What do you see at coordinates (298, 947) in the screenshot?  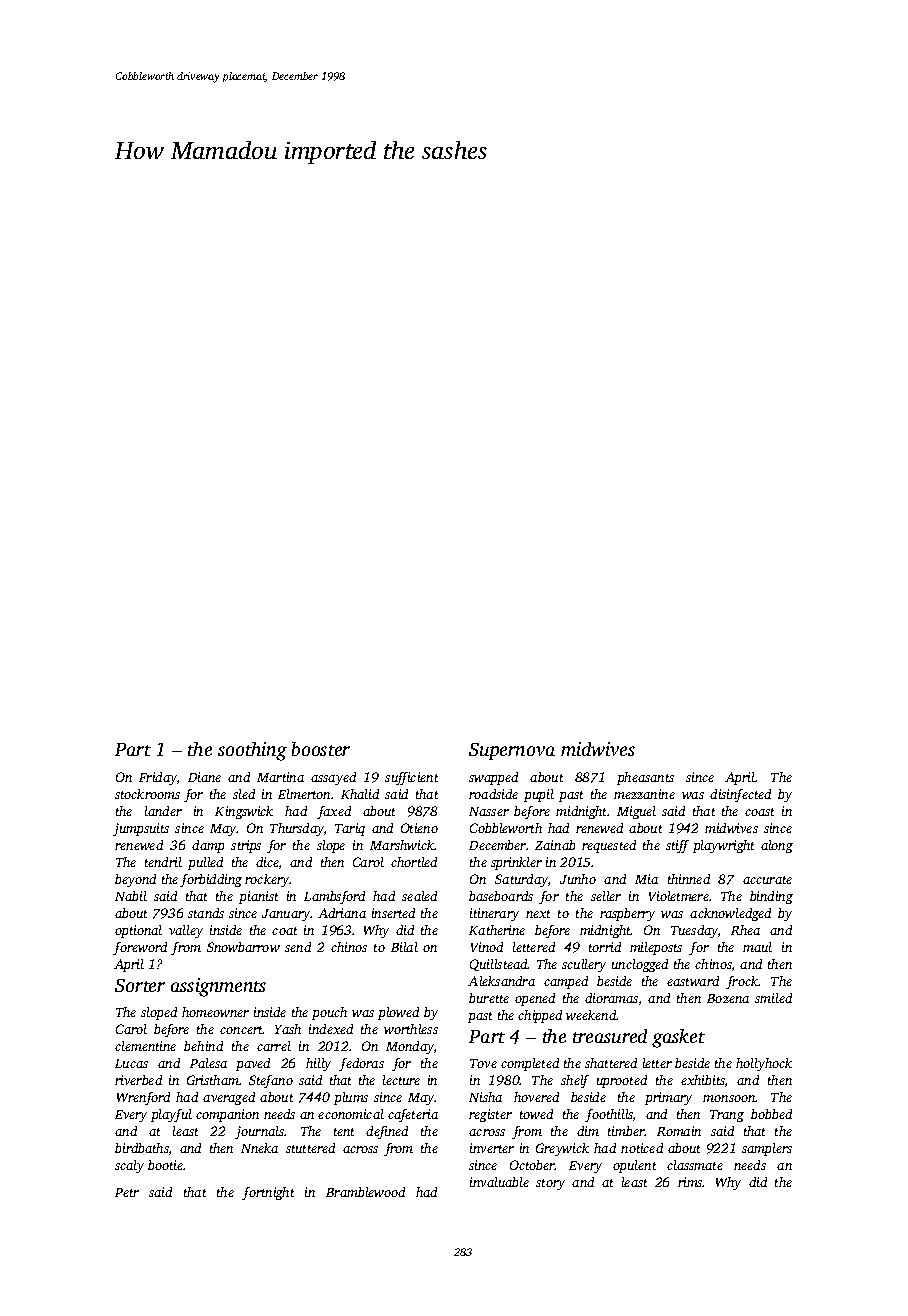 I see `send` at bounding box center [298, 947].
